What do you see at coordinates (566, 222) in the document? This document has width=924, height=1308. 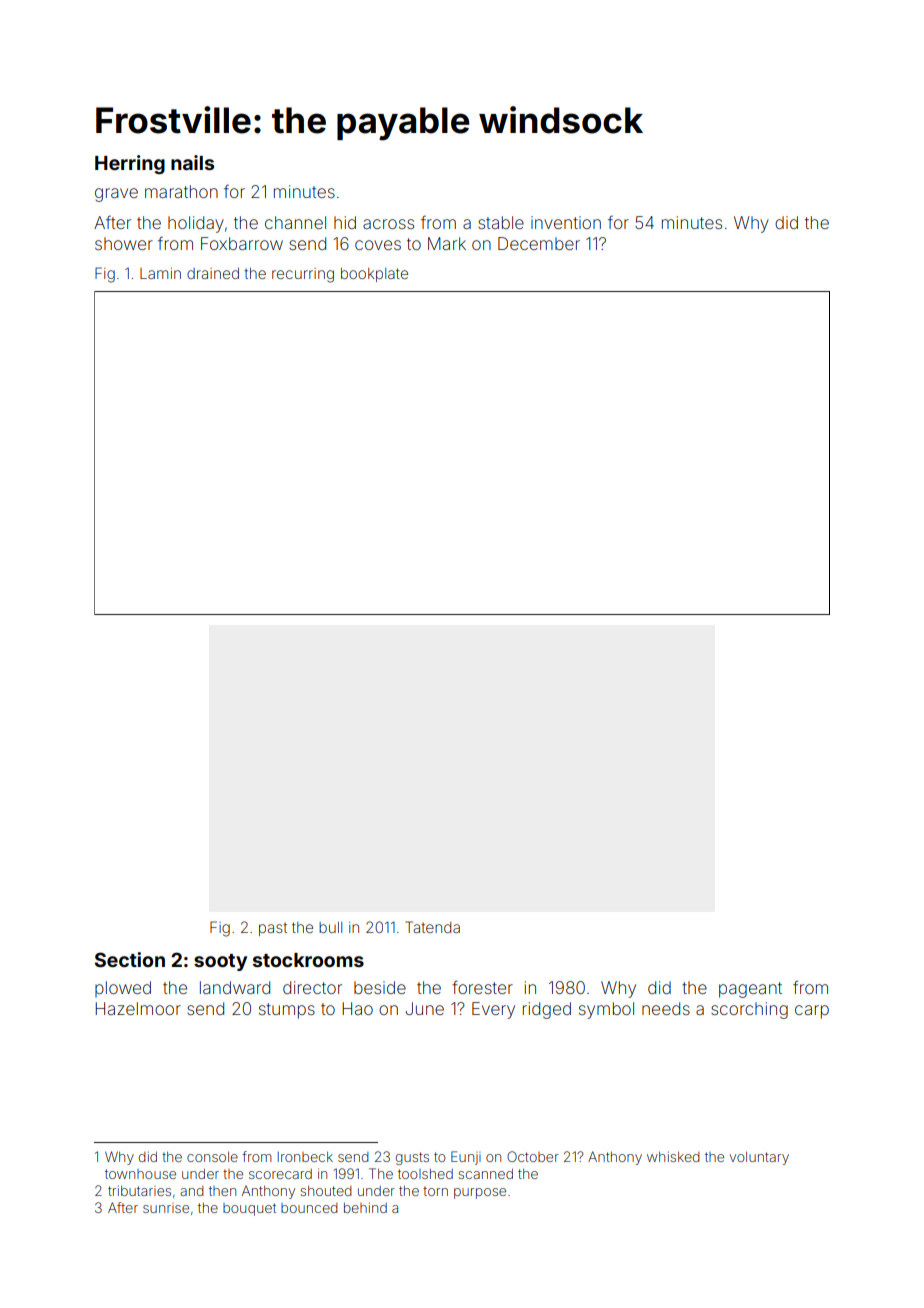 I see `invention` at bounding box center [566, 222].
